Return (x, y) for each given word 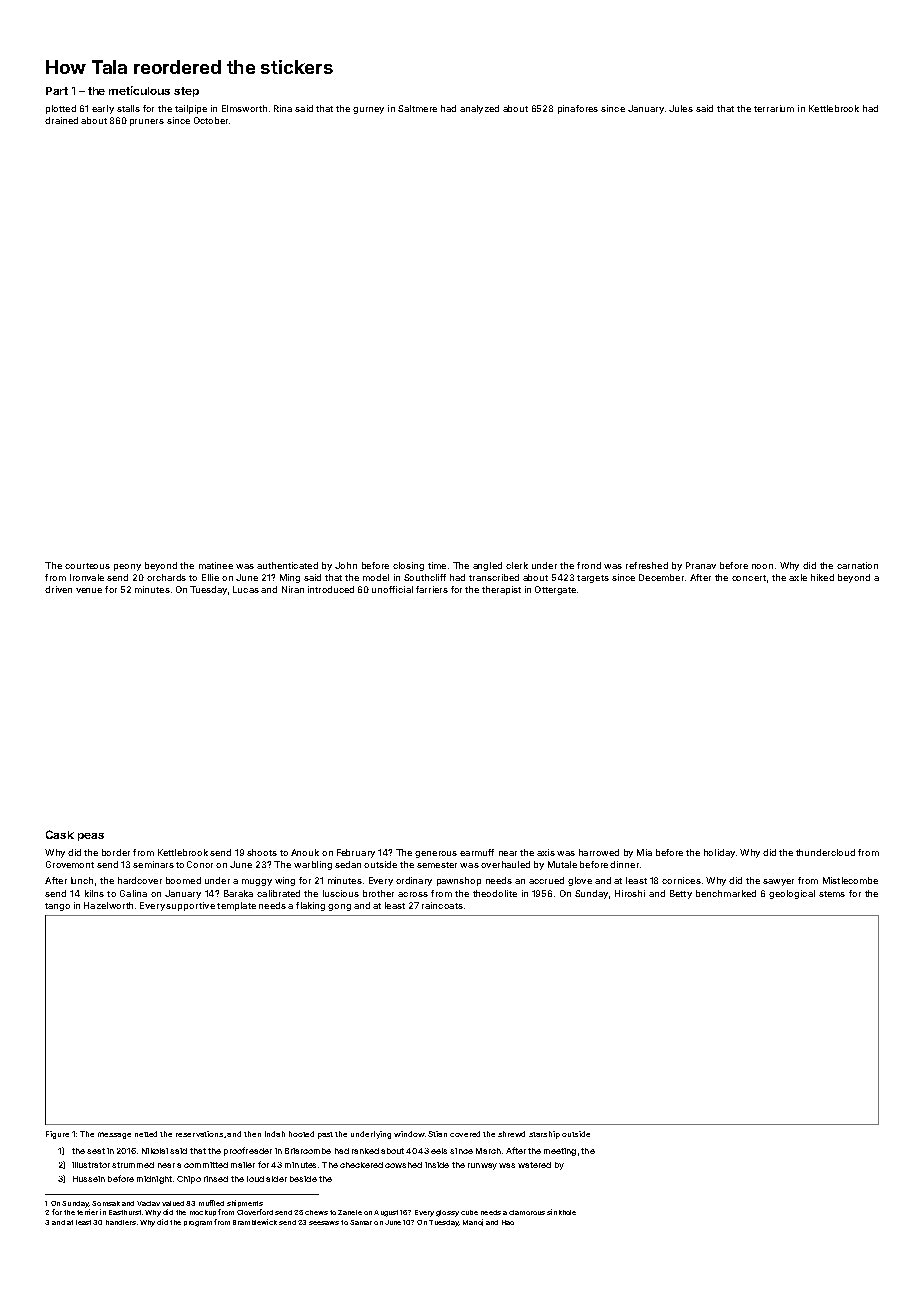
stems (832, 894)
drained (61, 120)
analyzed (479, 109)
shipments (245, 1203)
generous (436, 854)
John (346, 565)
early (103, 109)
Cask (60, 834)
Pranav (701, 565)
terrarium (774, 108)
